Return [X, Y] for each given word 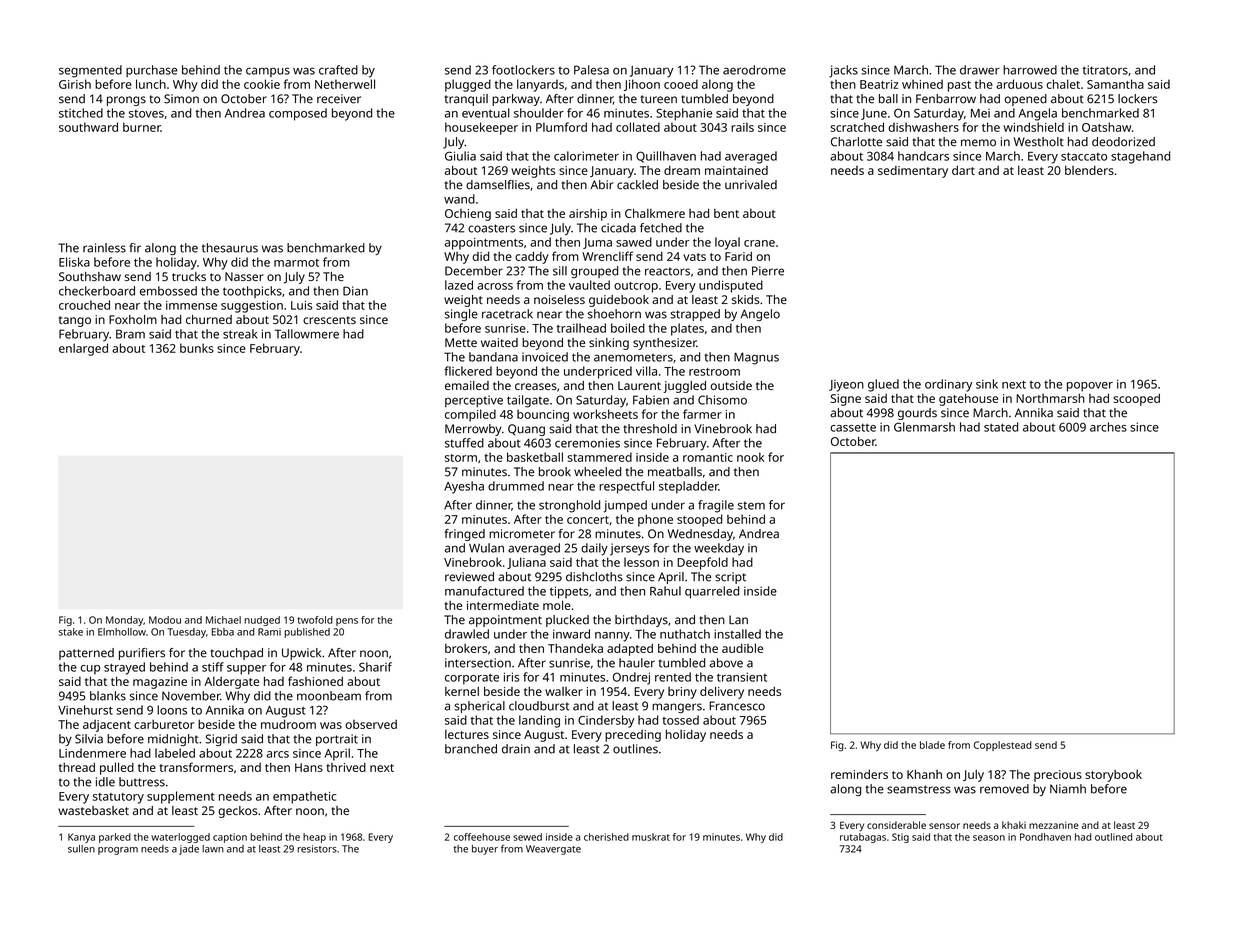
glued [883, 385]
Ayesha [464, 487]
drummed [516, 486]
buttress [142, 782]
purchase [151, 71]
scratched [857, 127]
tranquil [466, 100]
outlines [635, 749]
